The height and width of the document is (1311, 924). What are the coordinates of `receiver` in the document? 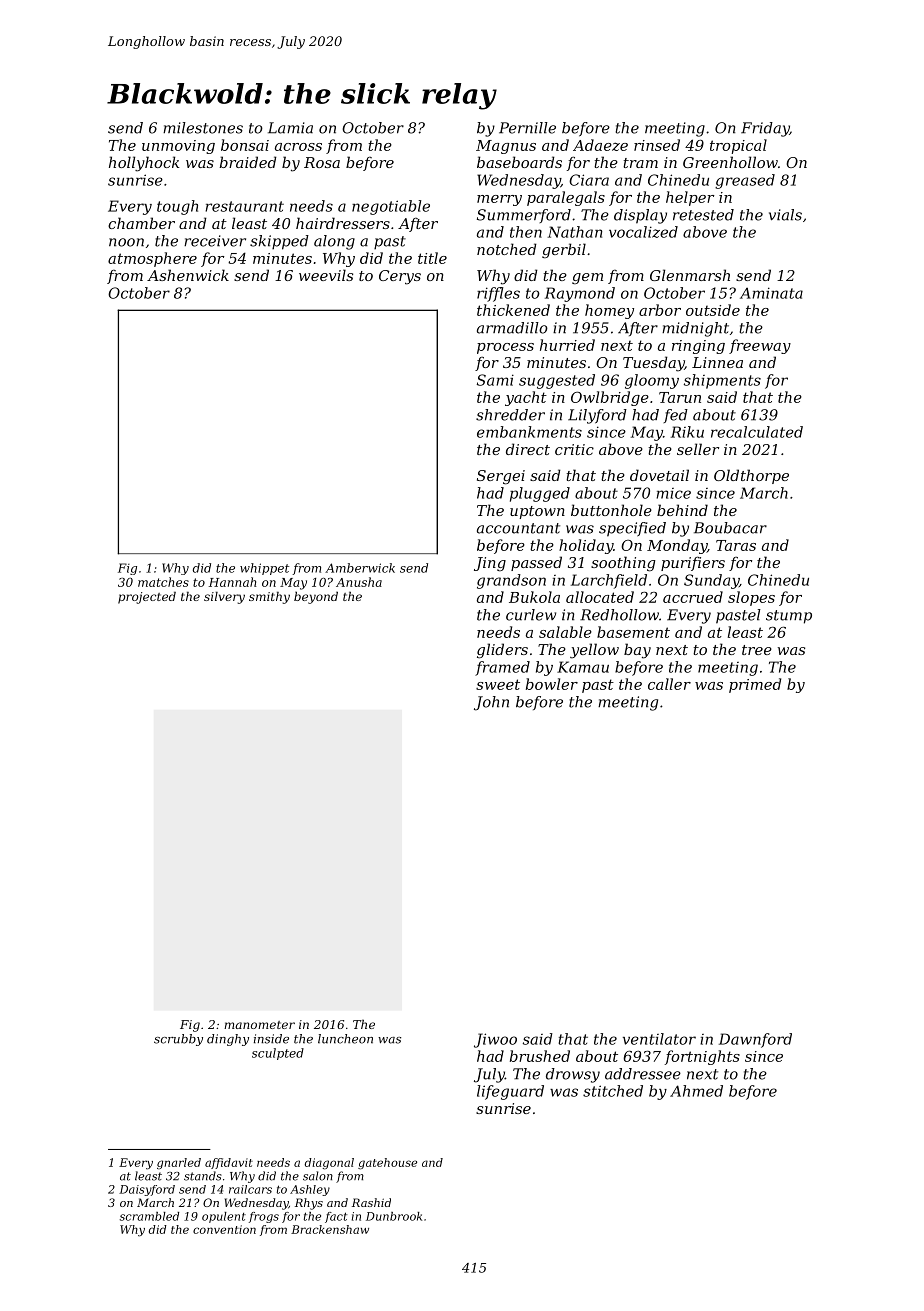 It's located at (215, 241).
